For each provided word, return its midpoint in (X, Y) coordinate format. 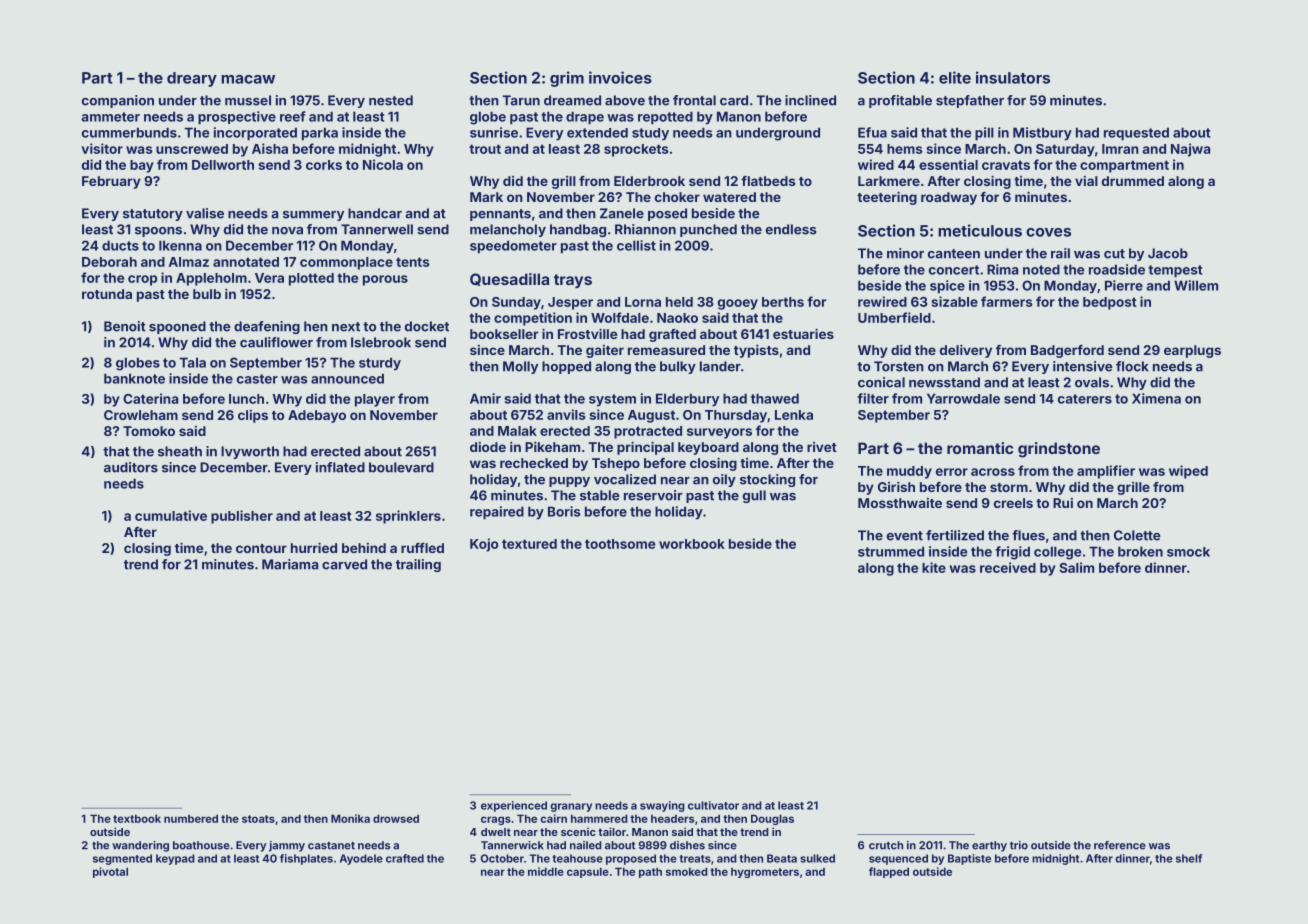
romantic (980, 448)
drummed (1133, 181)
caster (257, 379)
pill (984, 134)
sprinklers (408, 517)
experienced (514, 806)
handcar (375, 213)
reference (1120, 845)
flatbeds (768, 181)
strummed (891, 551)
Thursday (736, 416)
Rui (1063, 503)
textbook (137, 818)
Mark (486, 197)
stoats (258, 819)
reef (292, 116)
